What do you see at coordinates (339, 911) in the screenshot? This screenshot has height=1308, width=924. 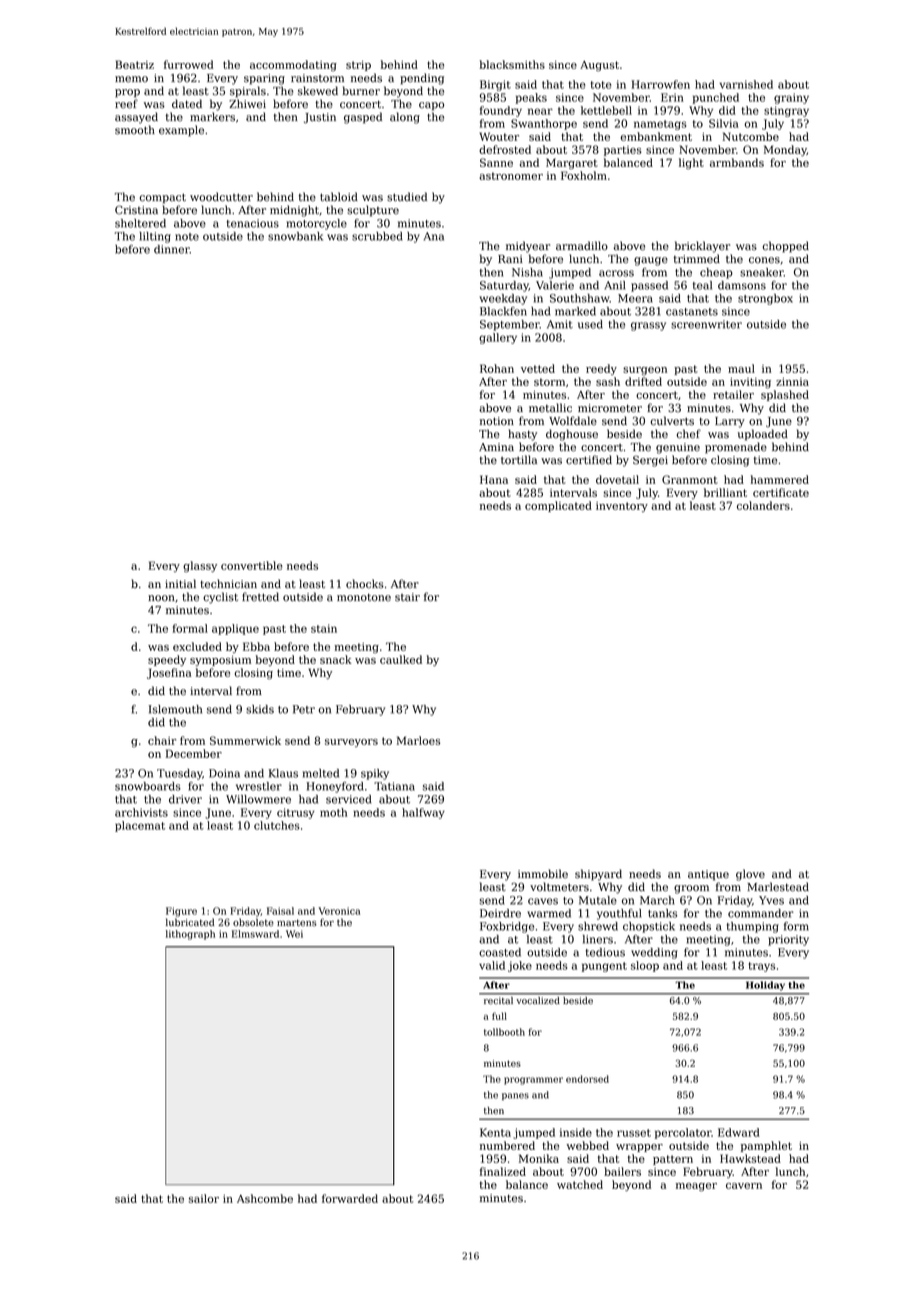 I see `Veronica` at bounding box center [339, 911].
